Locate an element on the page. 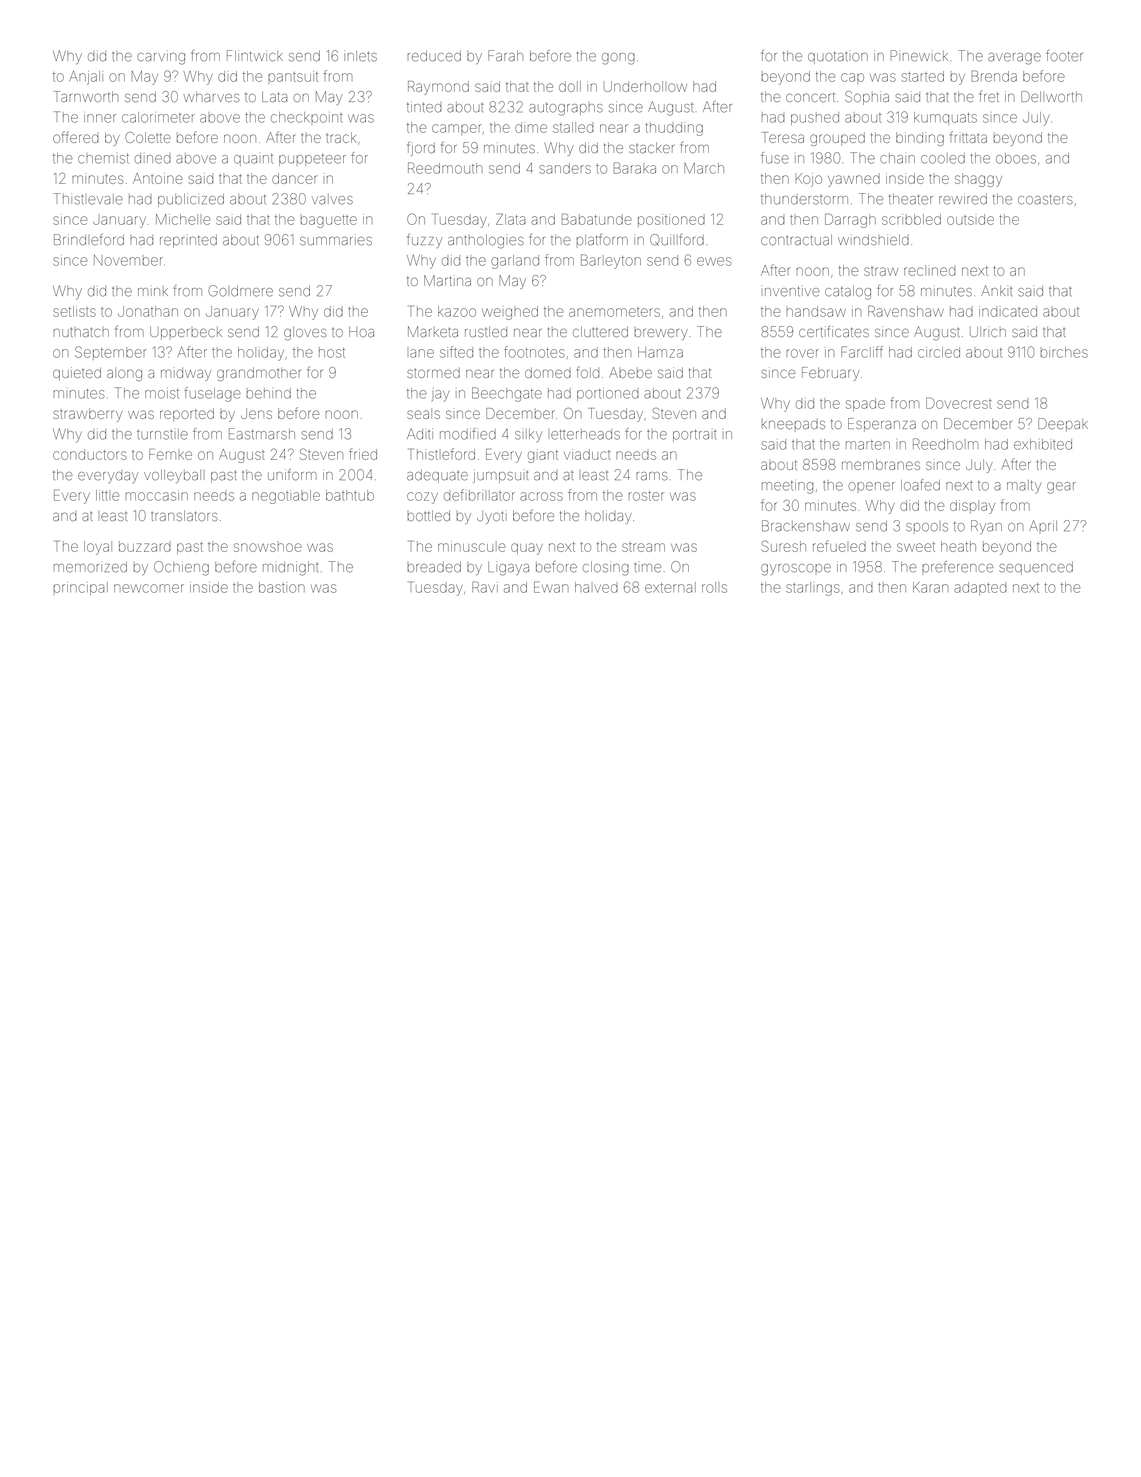 This page has width=1141, height=1477. conductors is located at coordinates (90, 454).
